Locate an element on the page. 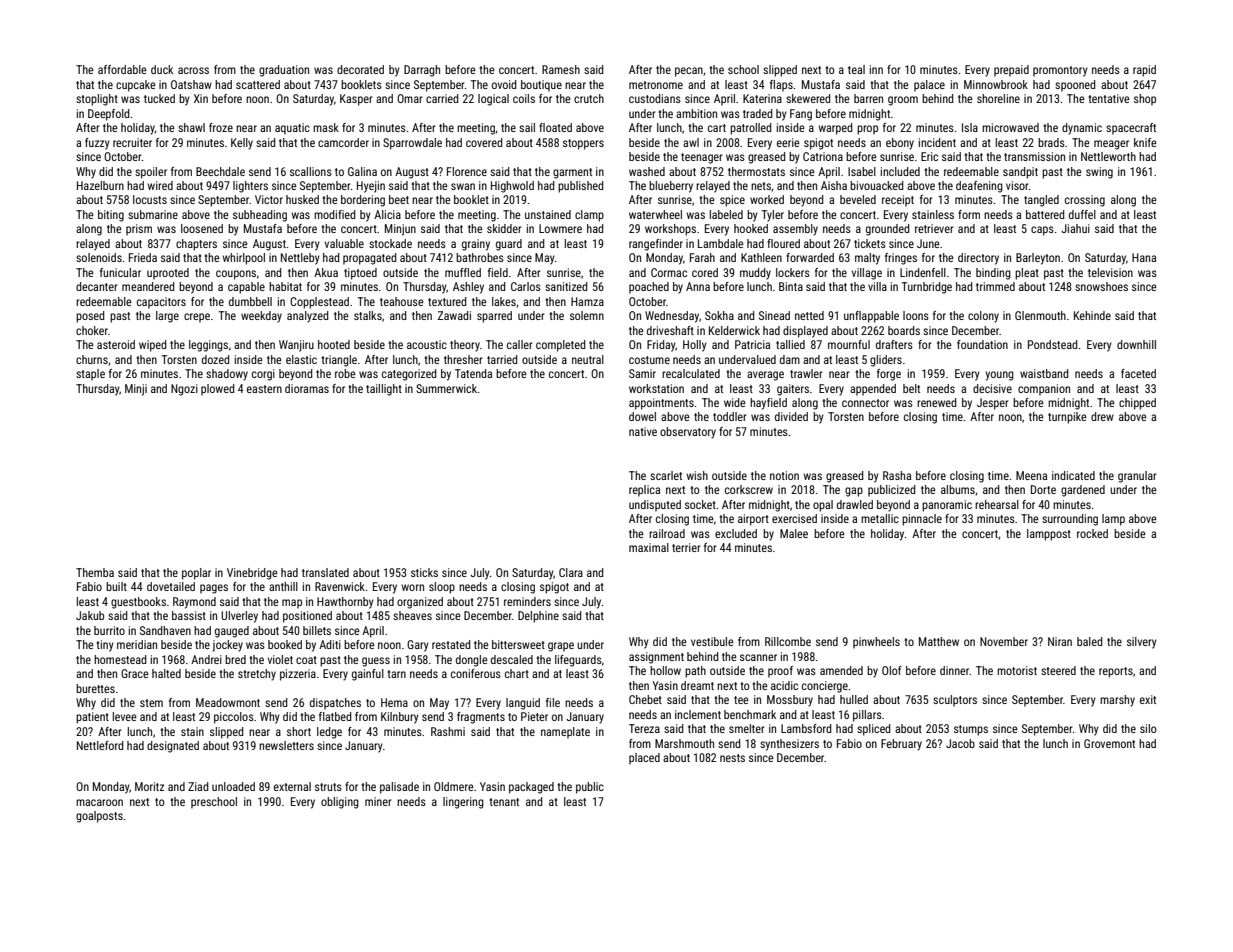  guestbooks is located at coordinates (138, 603).
